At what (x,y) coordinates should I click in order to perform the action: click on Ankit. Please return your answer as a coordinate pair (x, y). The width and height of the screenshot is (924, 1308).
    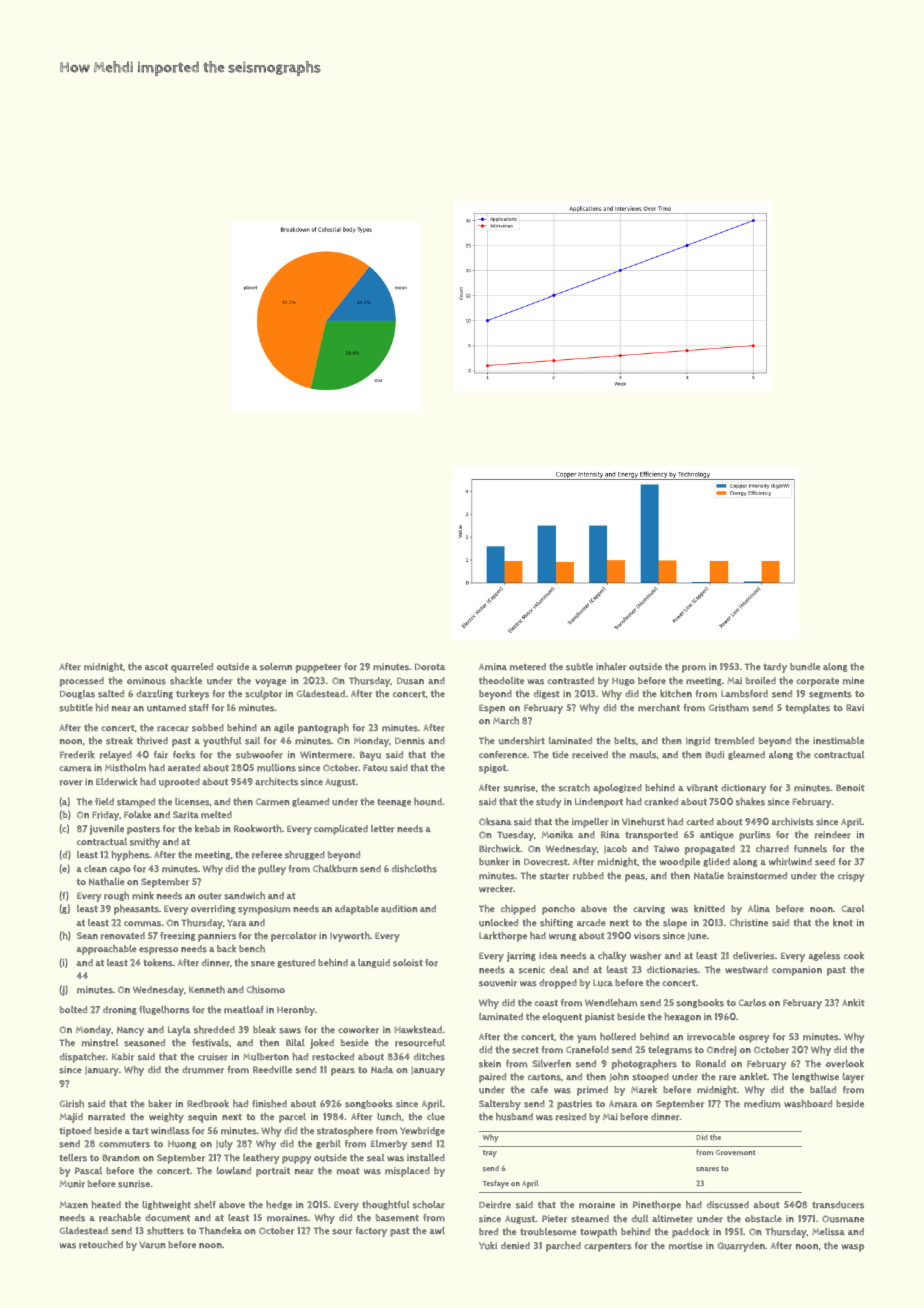
    Looking at the image, I should click on (853, 1002).
